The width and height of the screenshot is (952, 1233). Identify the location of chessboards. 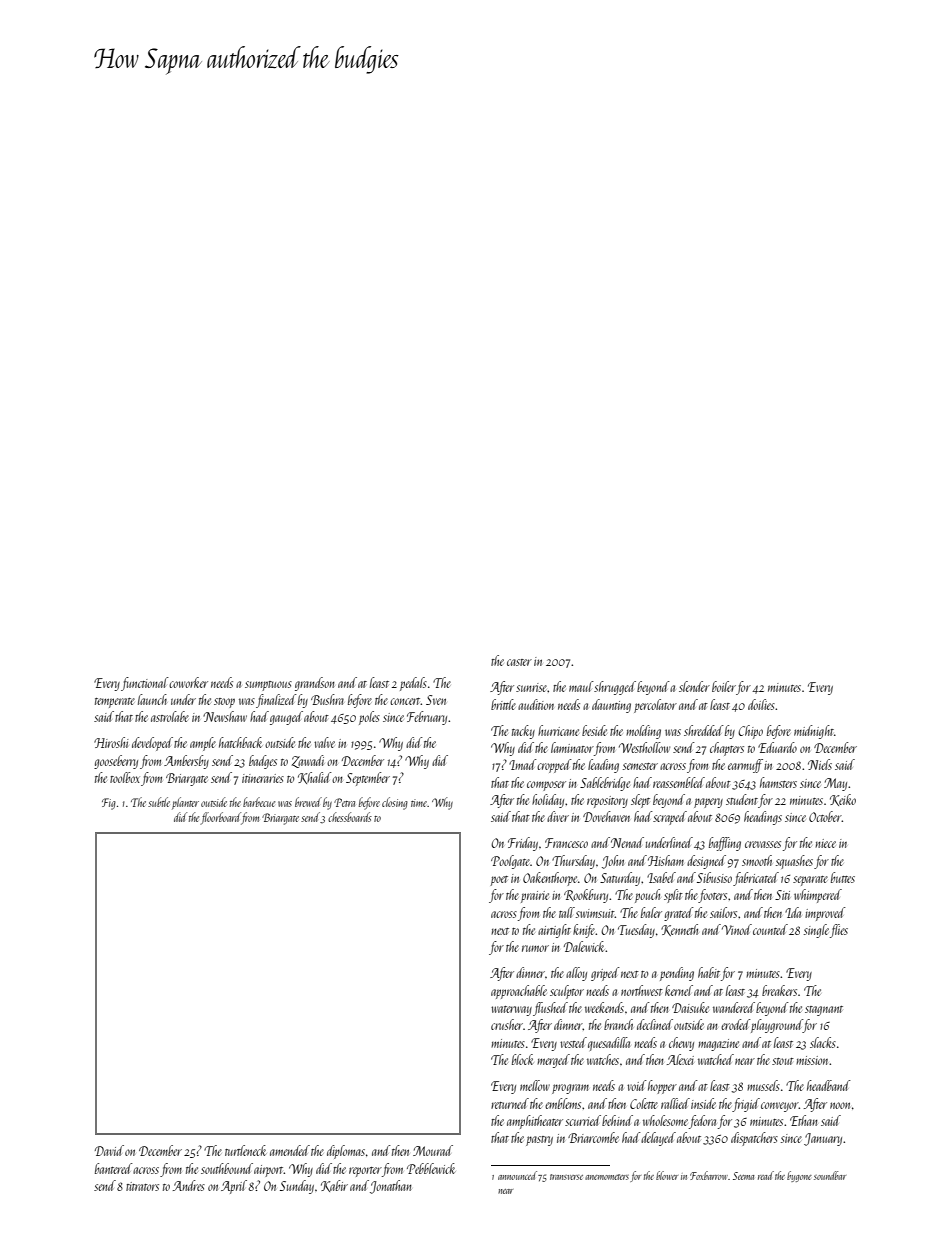
(350, 817).
